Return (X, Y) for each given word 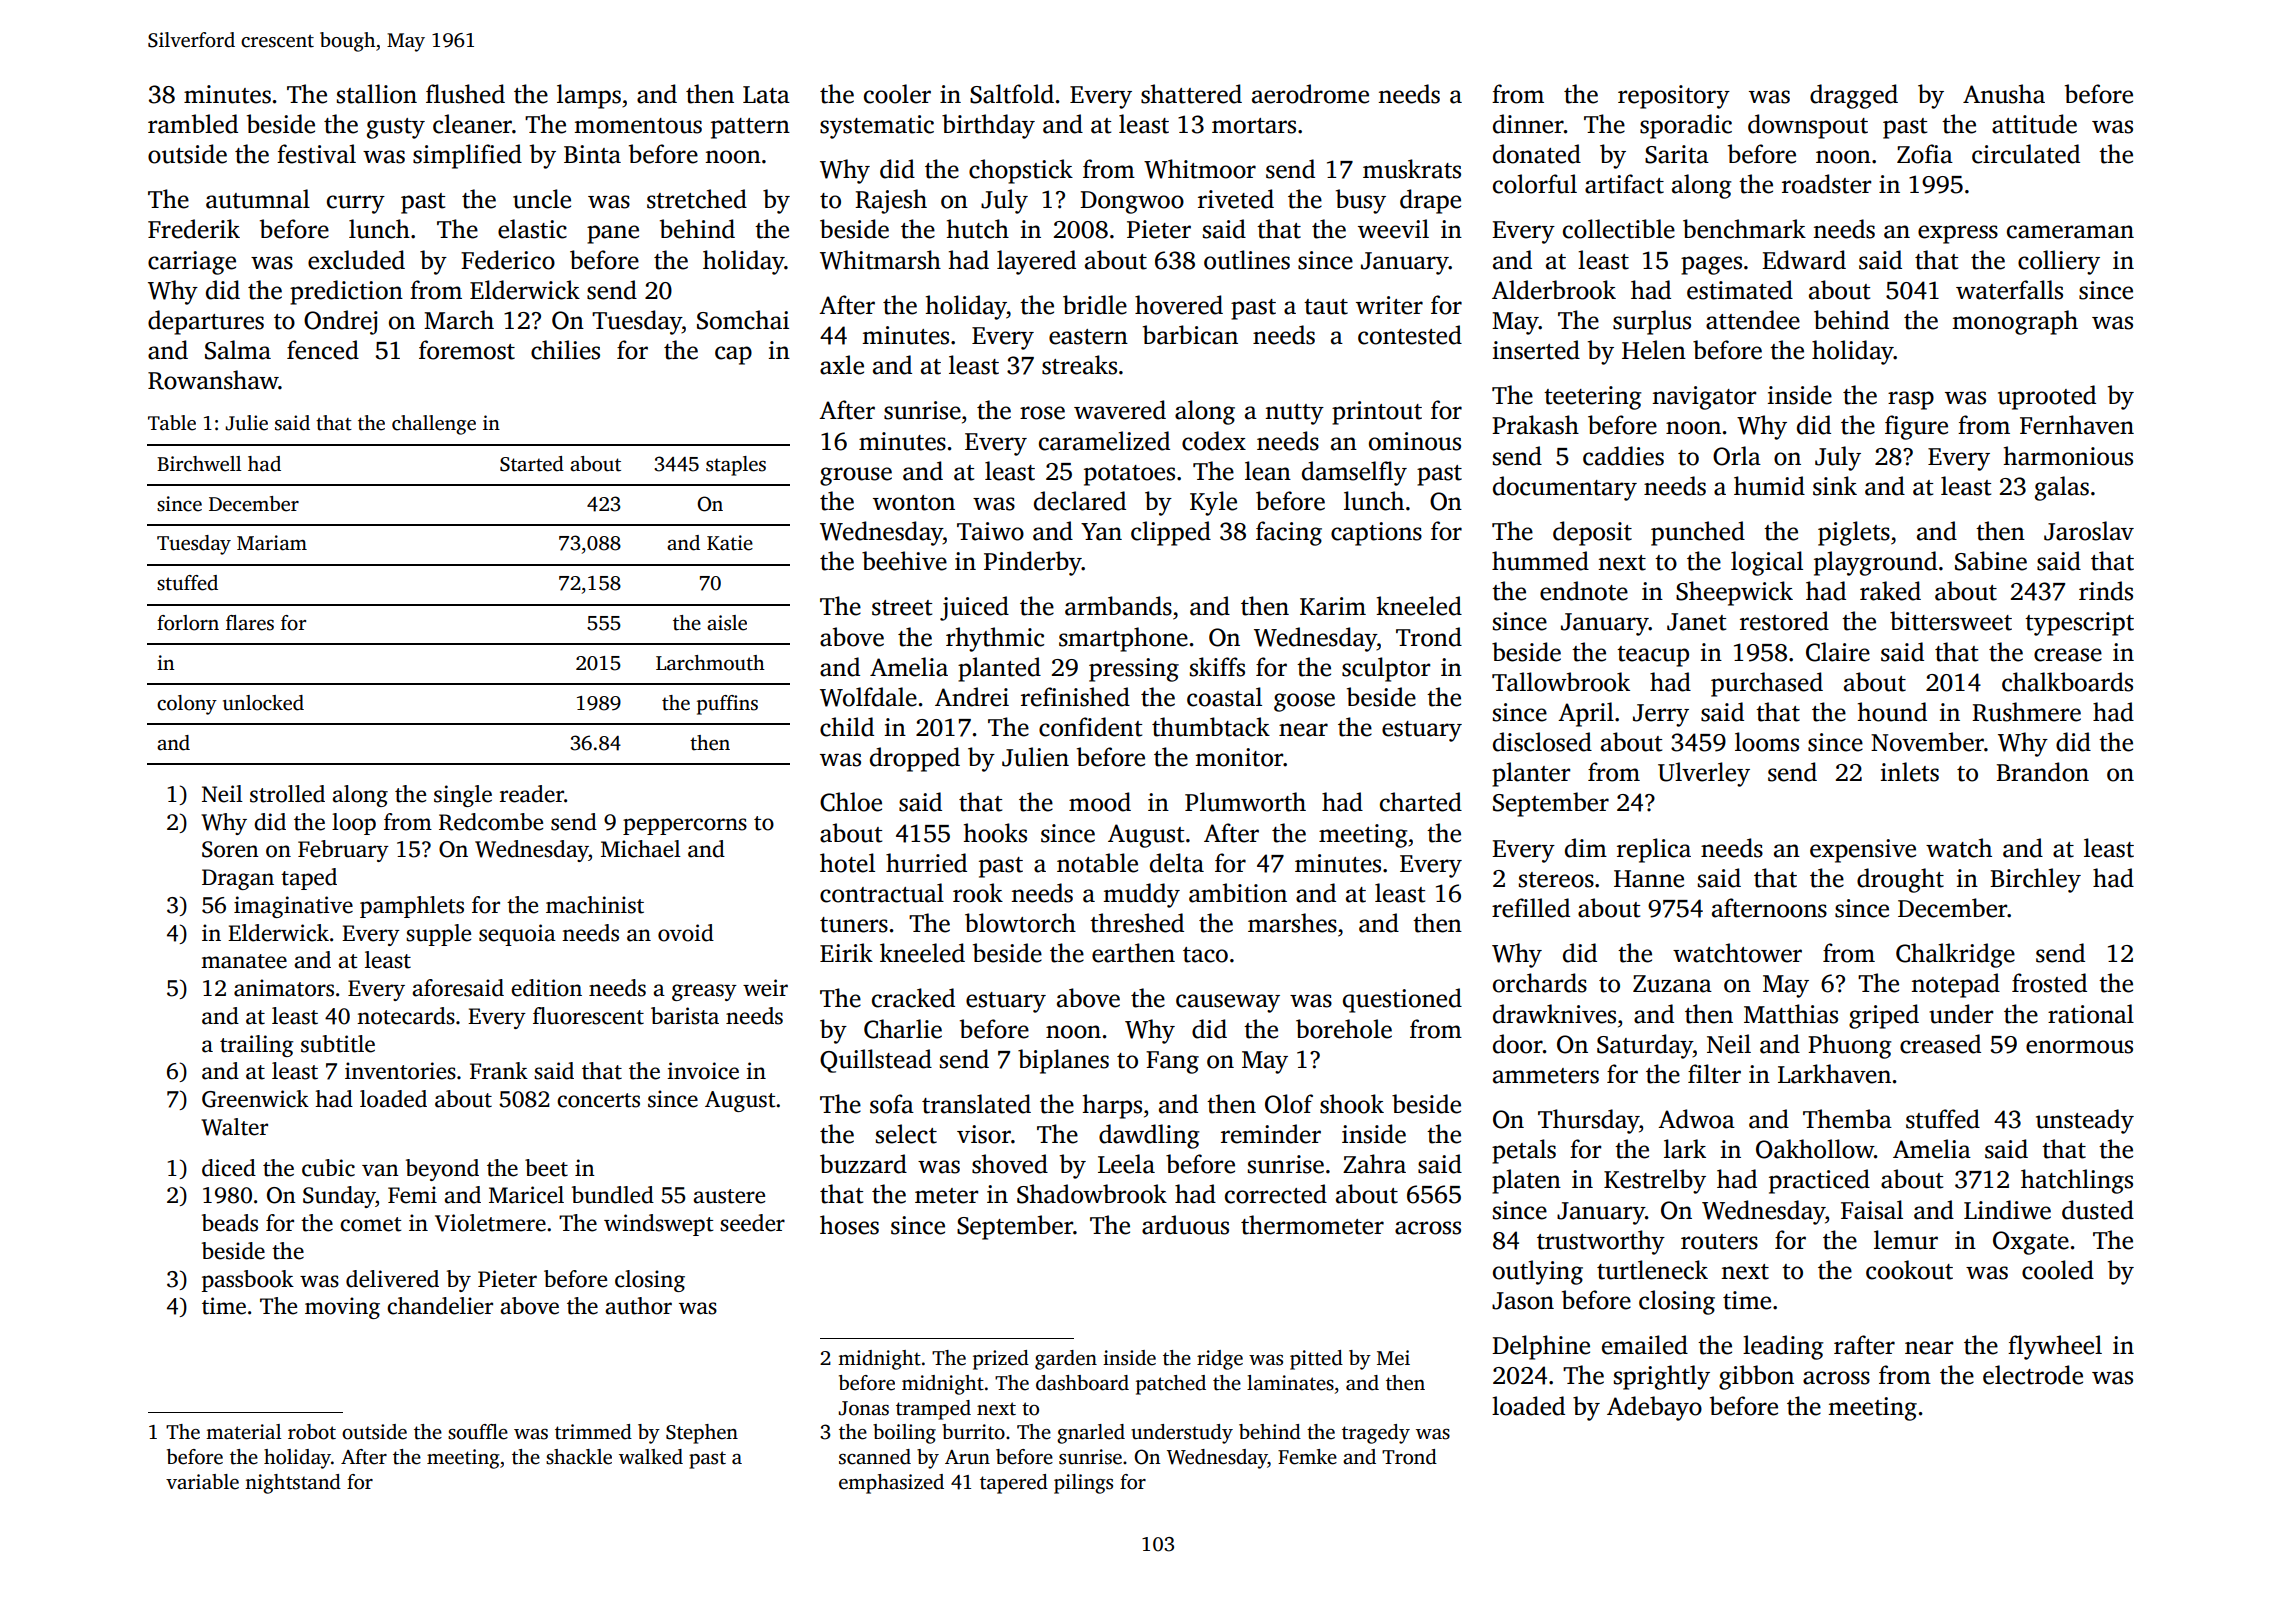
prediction (346, 292)
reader (532, 794)
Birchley (2035, 880)
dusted (2098, 1210)
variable (202, 1482)
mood (1100, 802)
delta (1177, 863)
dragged (1854, 96)
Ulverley (1704, 774)
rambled (193, 124)
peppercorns (685, 826)
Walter (234, 1127)
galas (2062, 488)
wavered (1120, 410)
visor (984, 1134)
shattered (1191, 94)
